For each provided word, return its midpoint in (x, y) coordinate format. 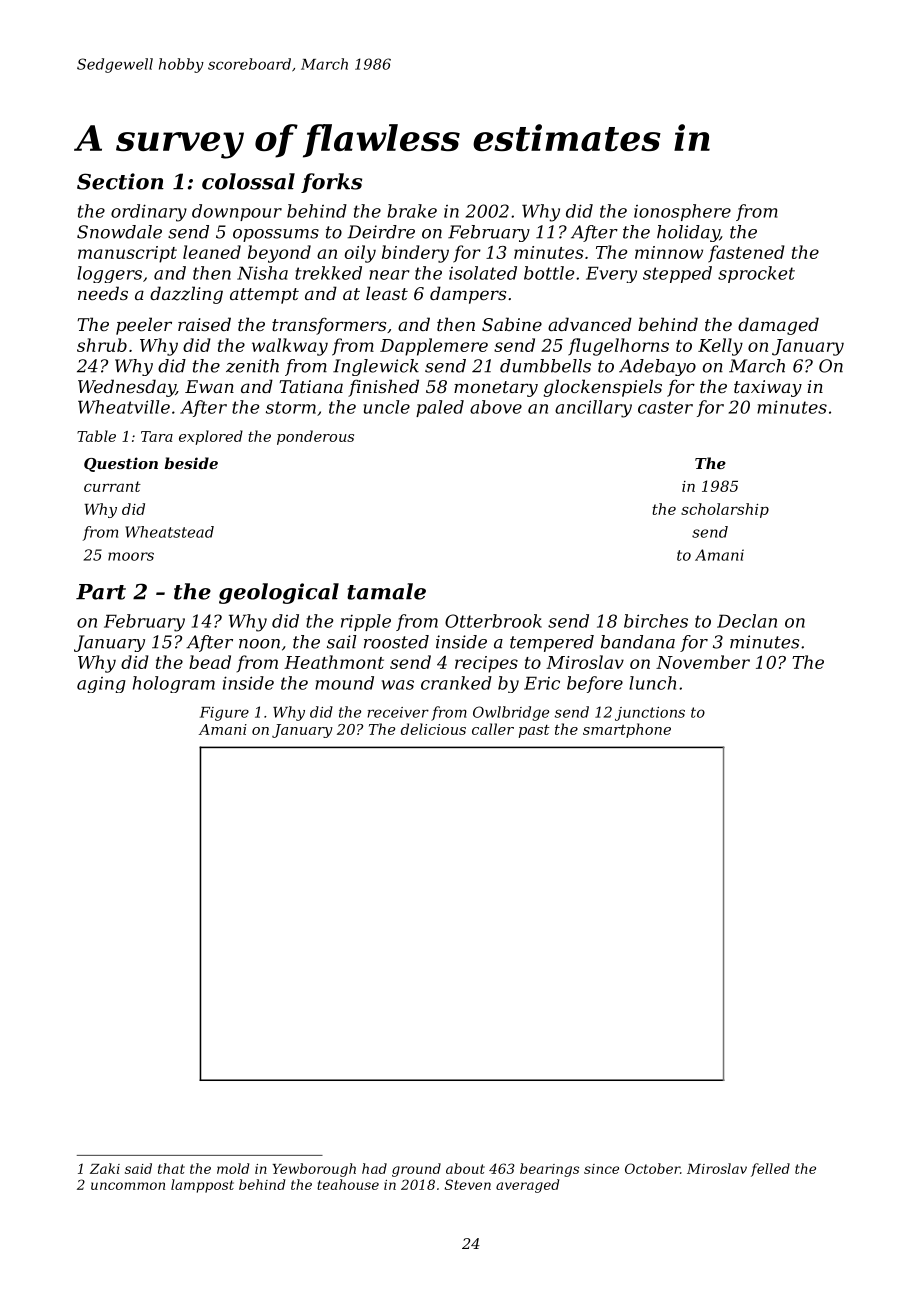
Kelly (720, 347)
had (374, 1168)
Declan (747, 621)
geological (279, 593)
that (171, 1168)
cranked (456, 683)
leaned (212, 252)
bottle (549, 273)
